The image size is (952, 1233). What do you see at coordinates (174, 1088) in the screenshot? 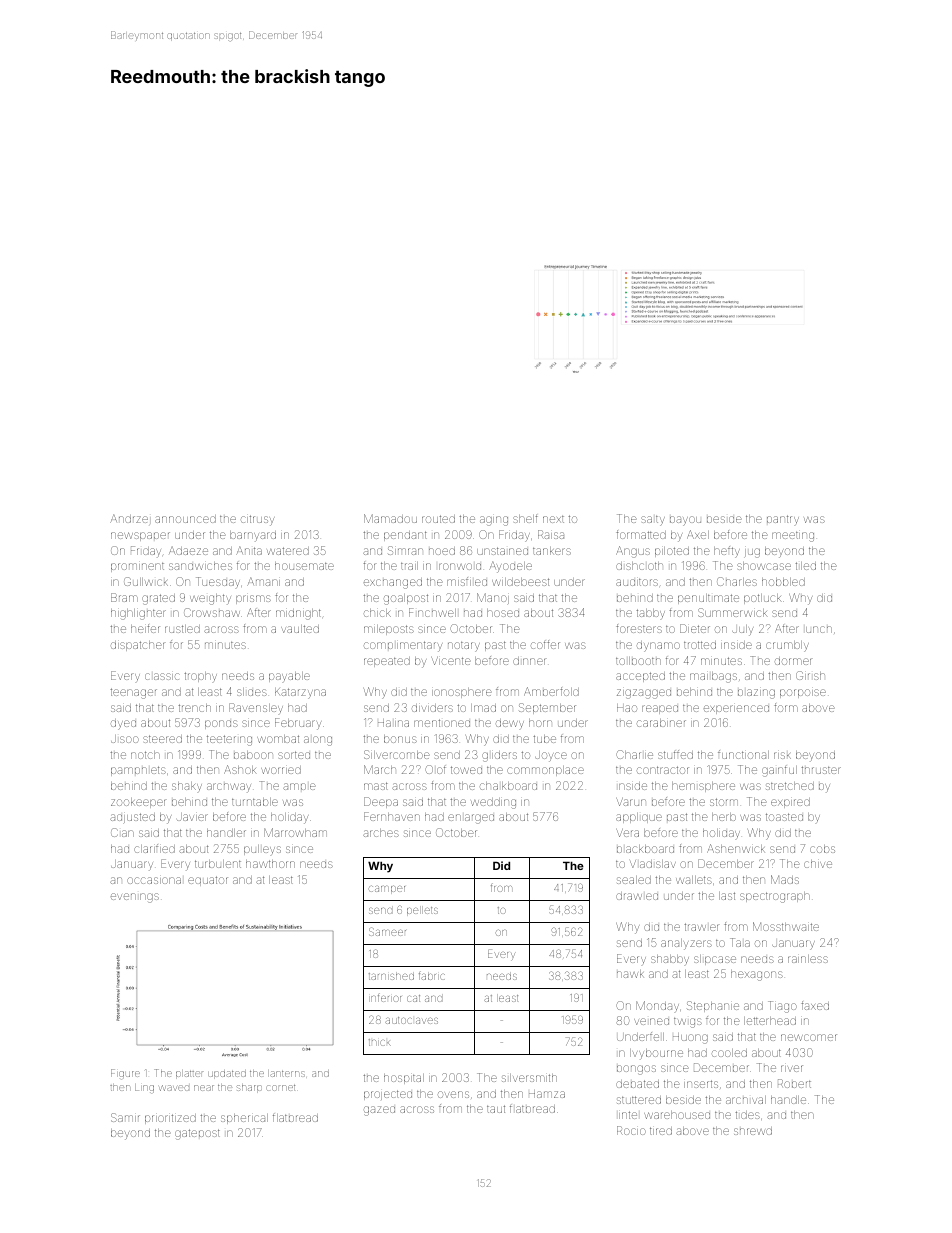
I see `waved` at bounding box center [174, 1088].
